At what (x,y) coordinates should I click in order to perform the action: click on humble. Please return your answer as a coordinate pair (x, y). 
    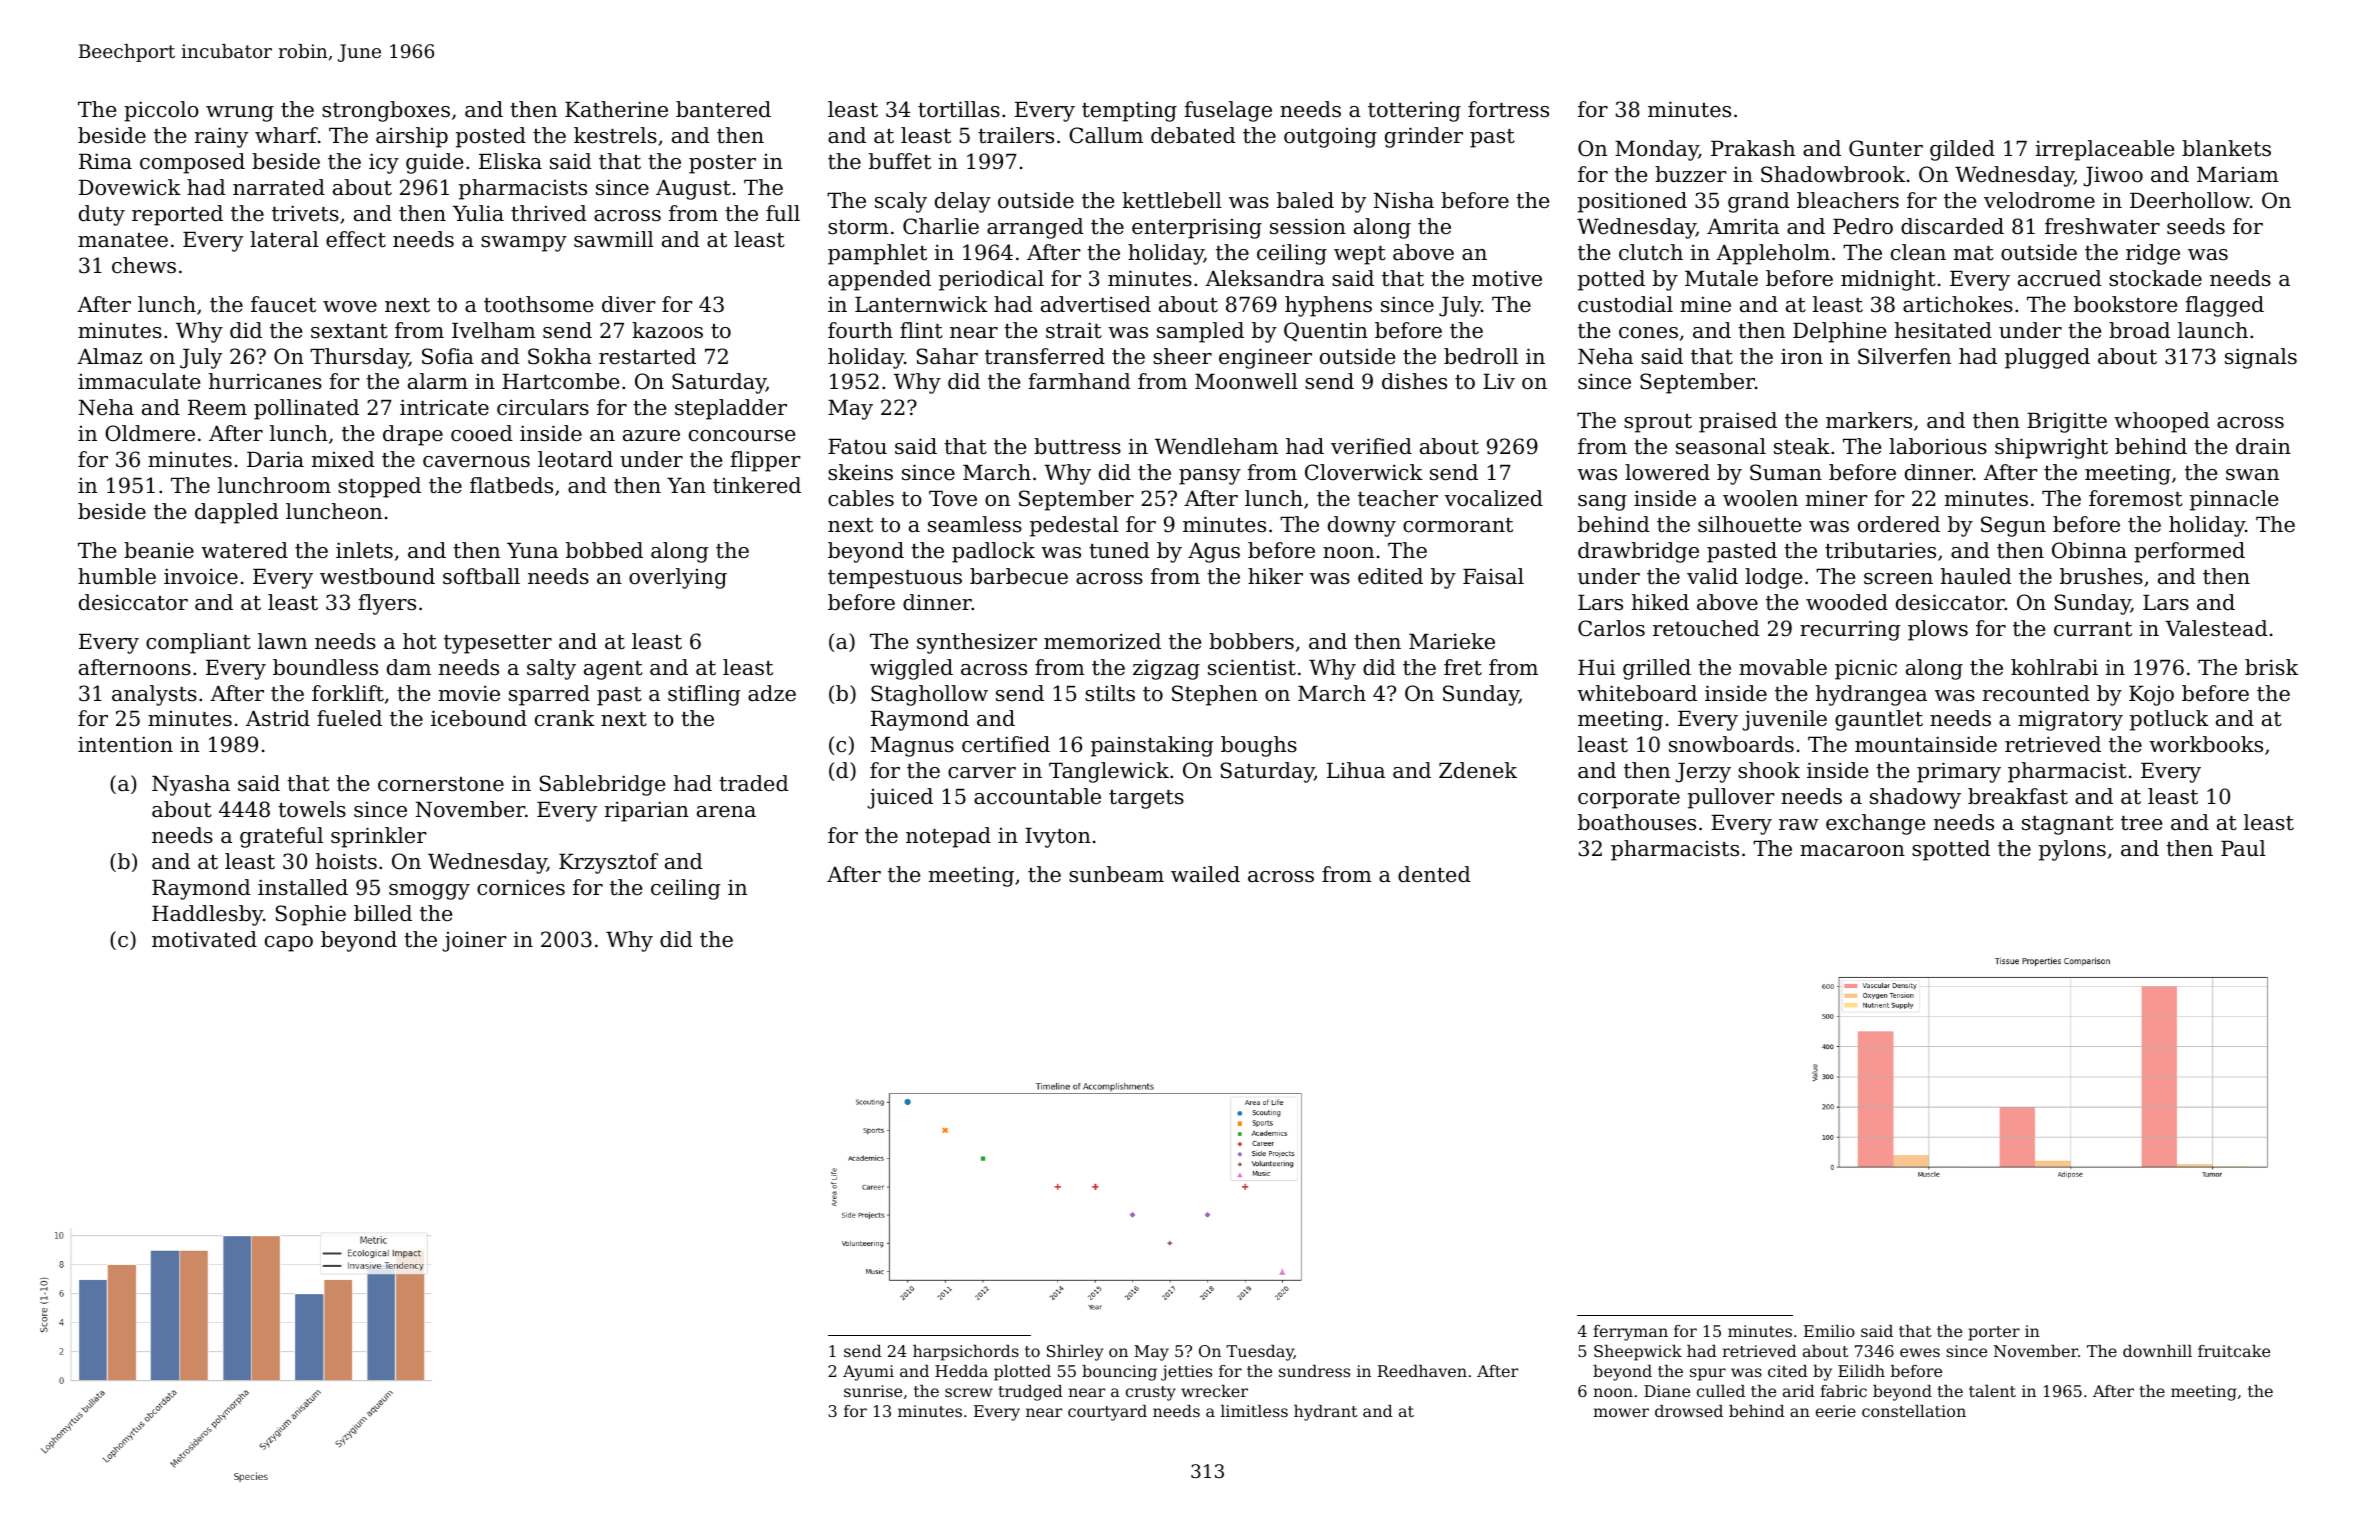
    Looking at the image, I should click on (117, 576).
